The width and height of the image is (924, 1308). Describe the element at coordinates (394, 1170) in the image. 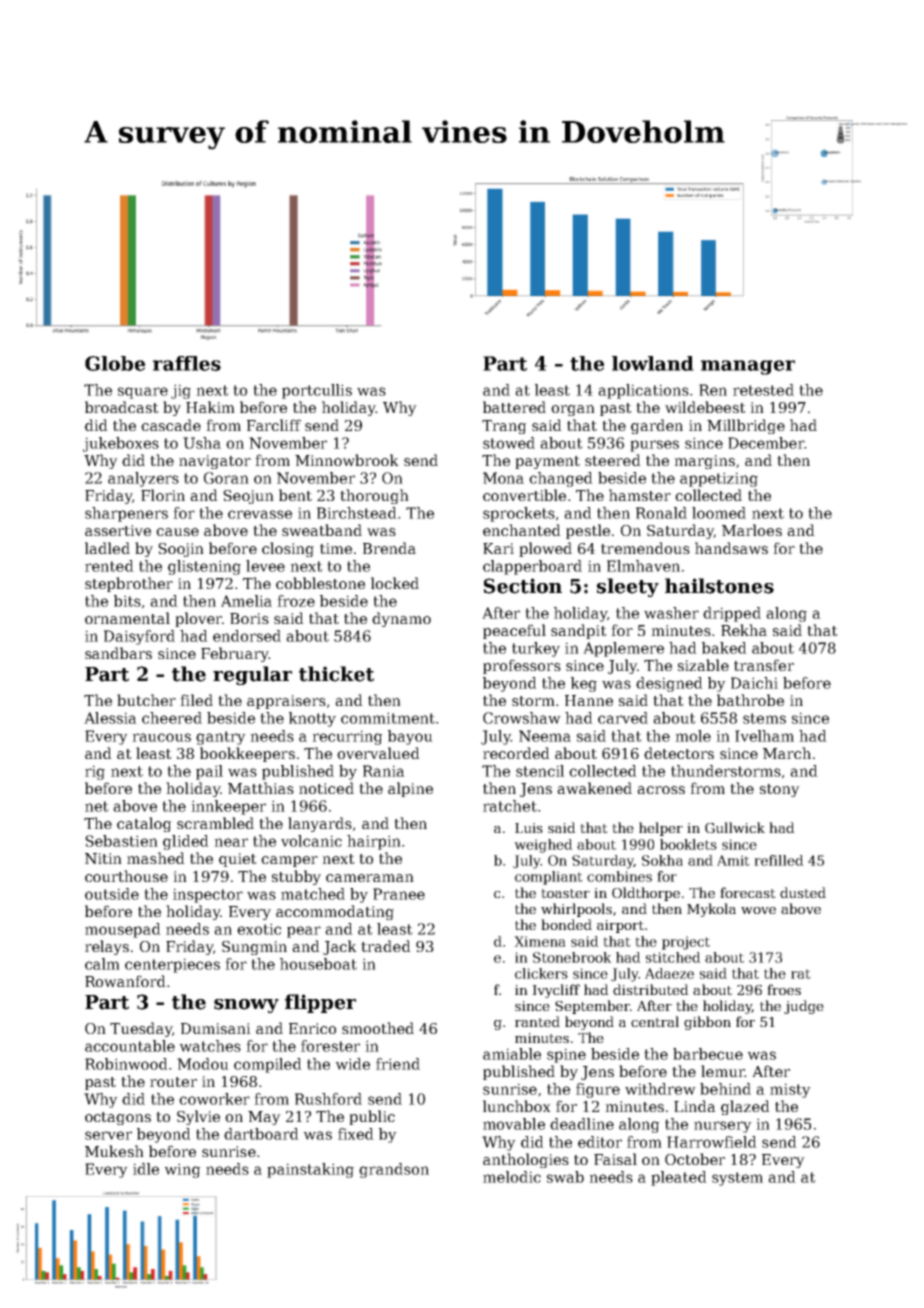

I see `grandson` at that location.
